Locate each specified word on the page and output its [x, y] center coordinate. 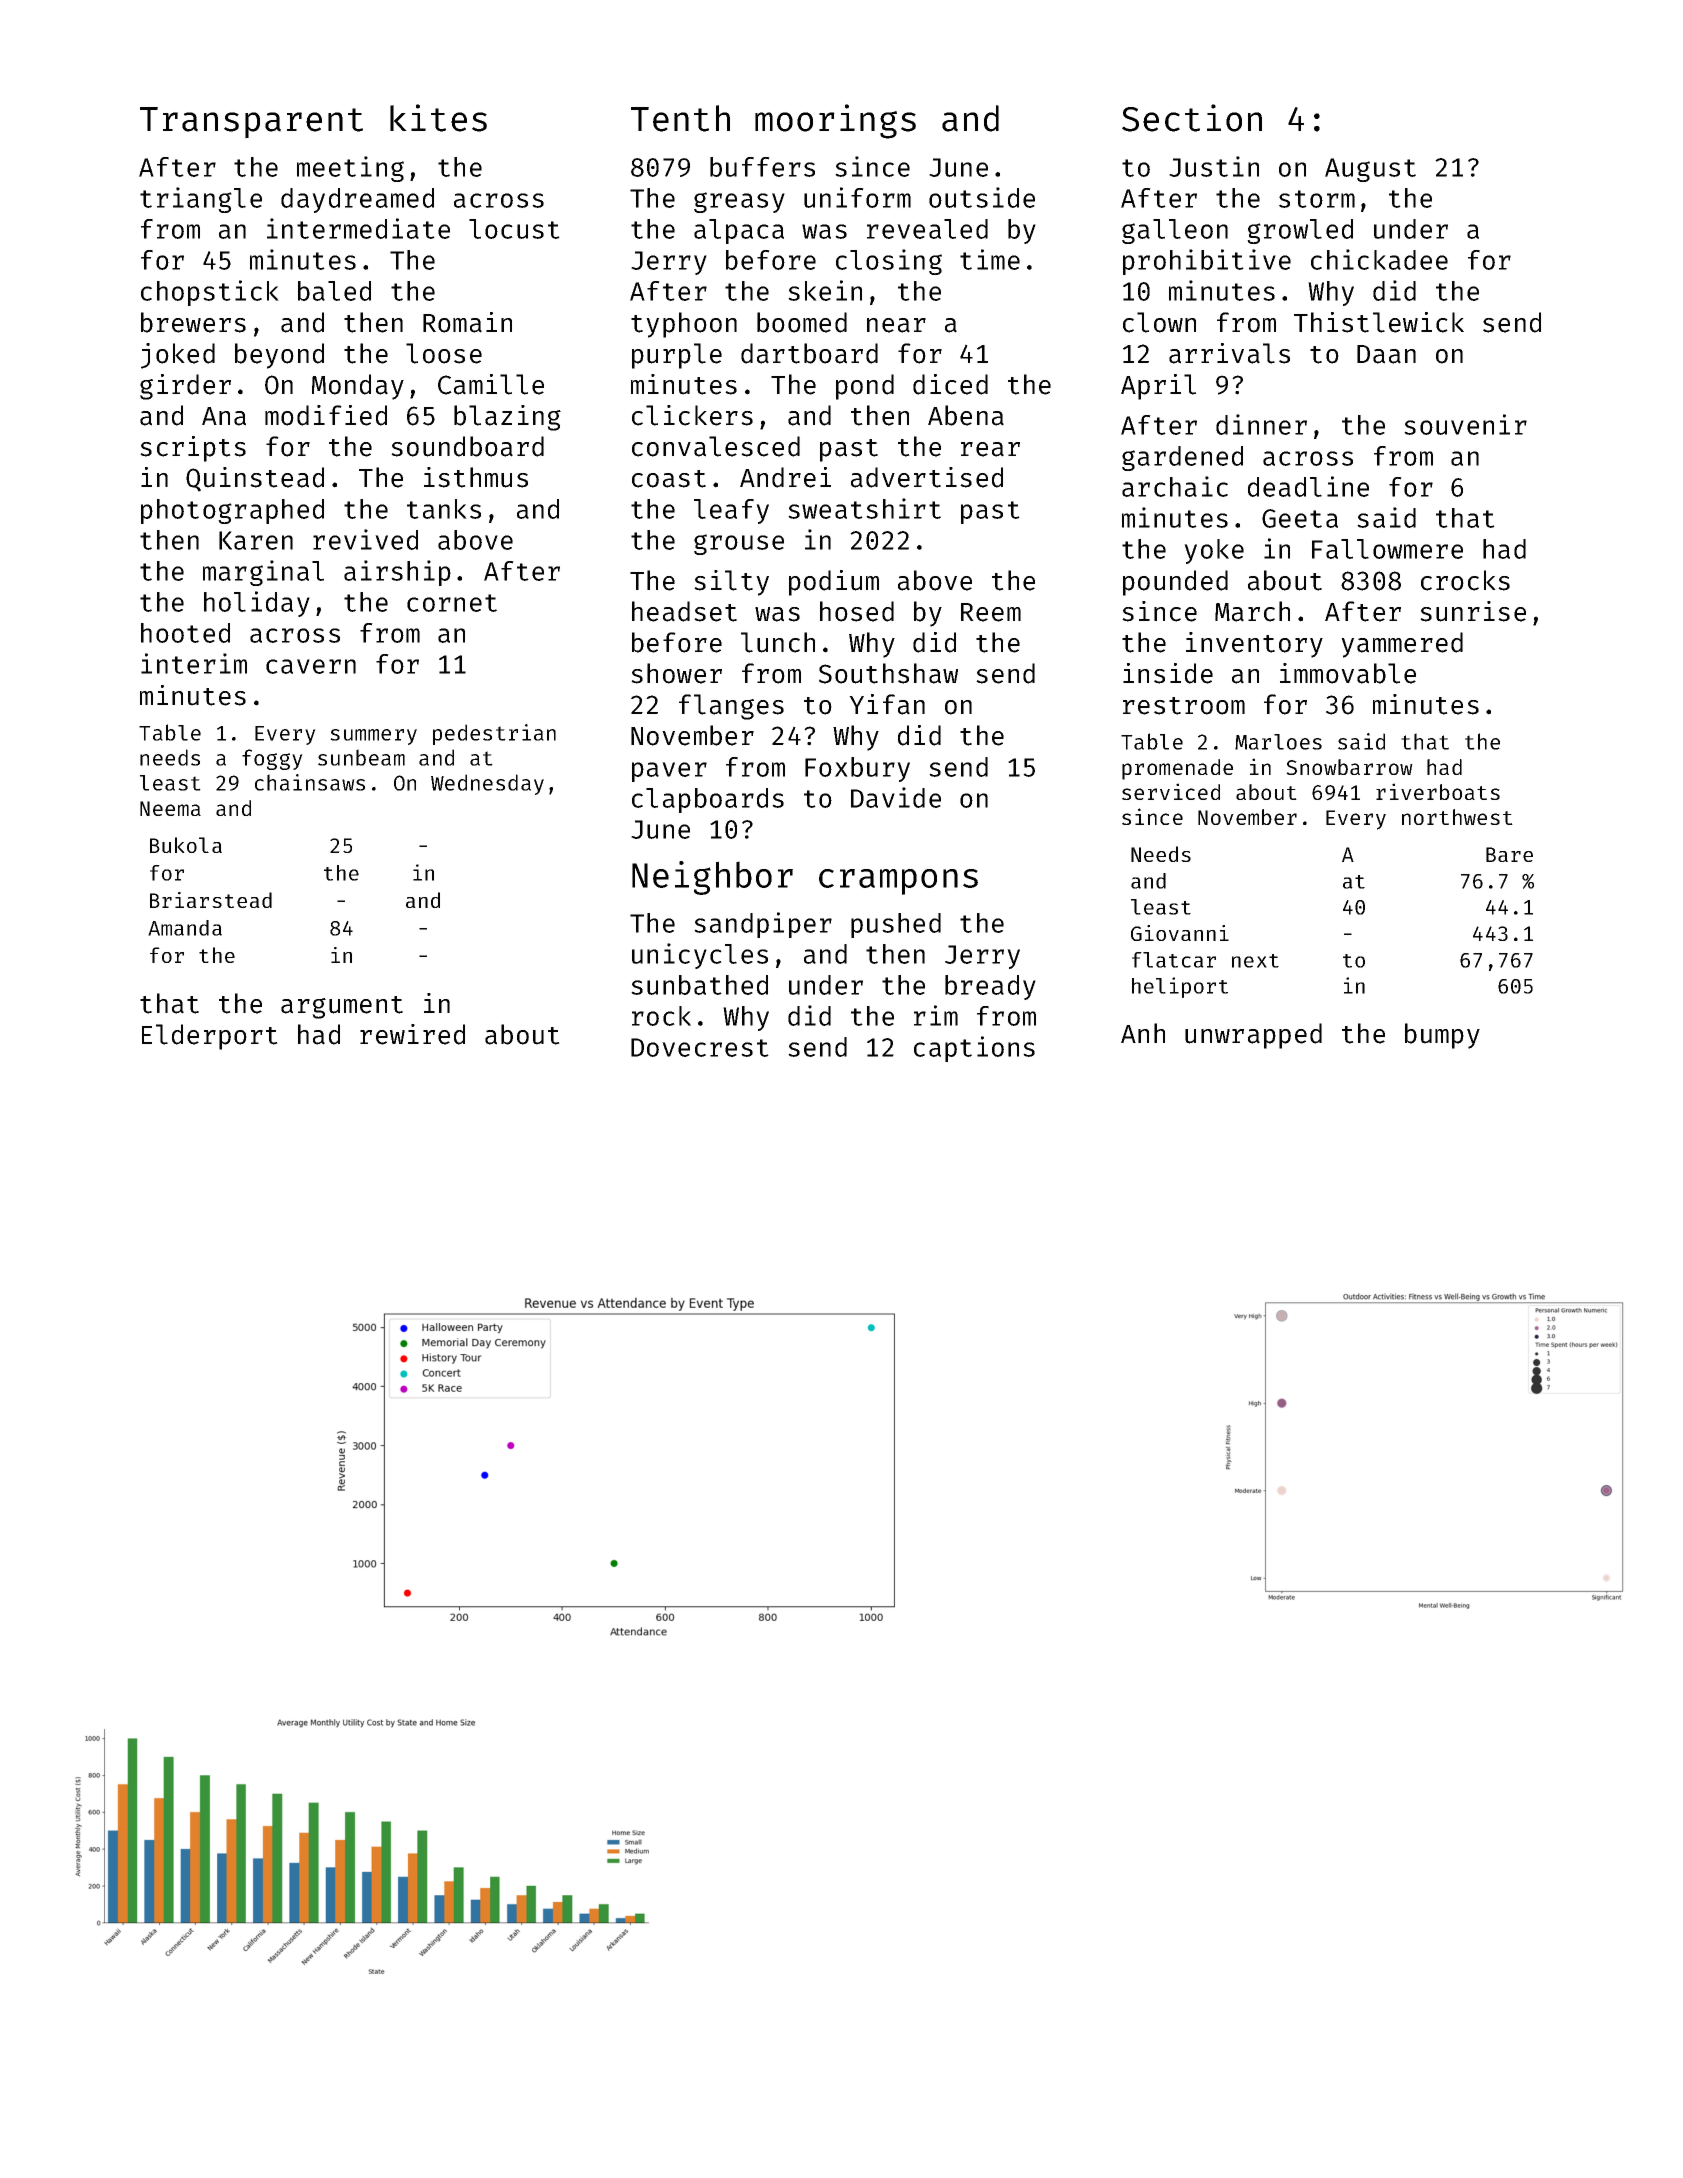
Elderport [210, 1037]
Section [1192, 118]
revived [365, 539]
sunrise [1473, 611]
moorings [835, 121]
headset [684, 611]
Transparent [251, 123]
